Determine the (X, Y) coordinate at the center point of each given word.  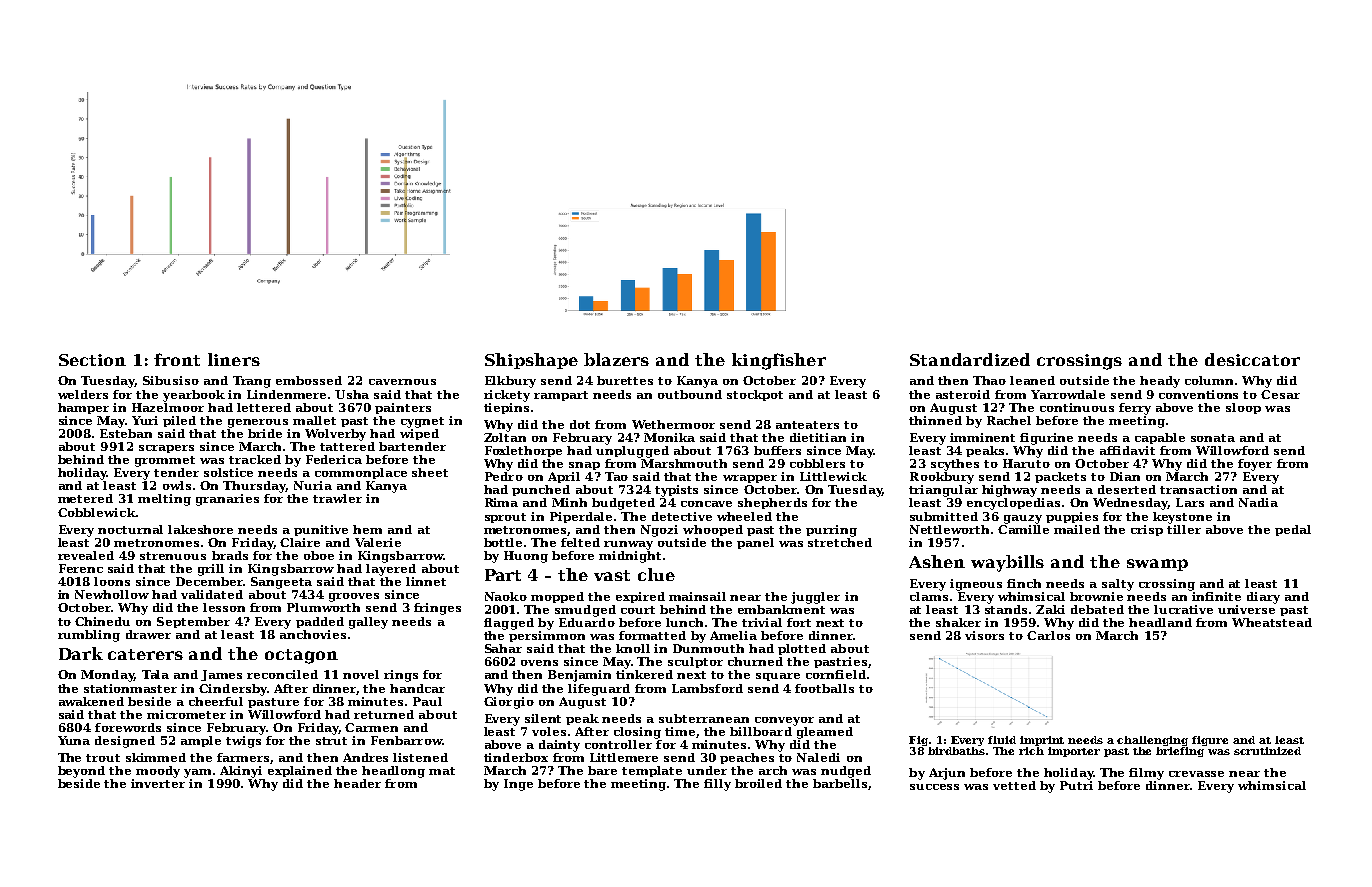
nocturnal (130, 529)
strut (331, 741)
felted (580, 542)
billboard (761, 731)
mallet (314, 420)
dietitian (818, 437)
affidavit (1127, 450)
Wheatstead (1272, 622)
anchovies (313, 634)
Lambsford (707, 688)
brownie (1096, 596)
